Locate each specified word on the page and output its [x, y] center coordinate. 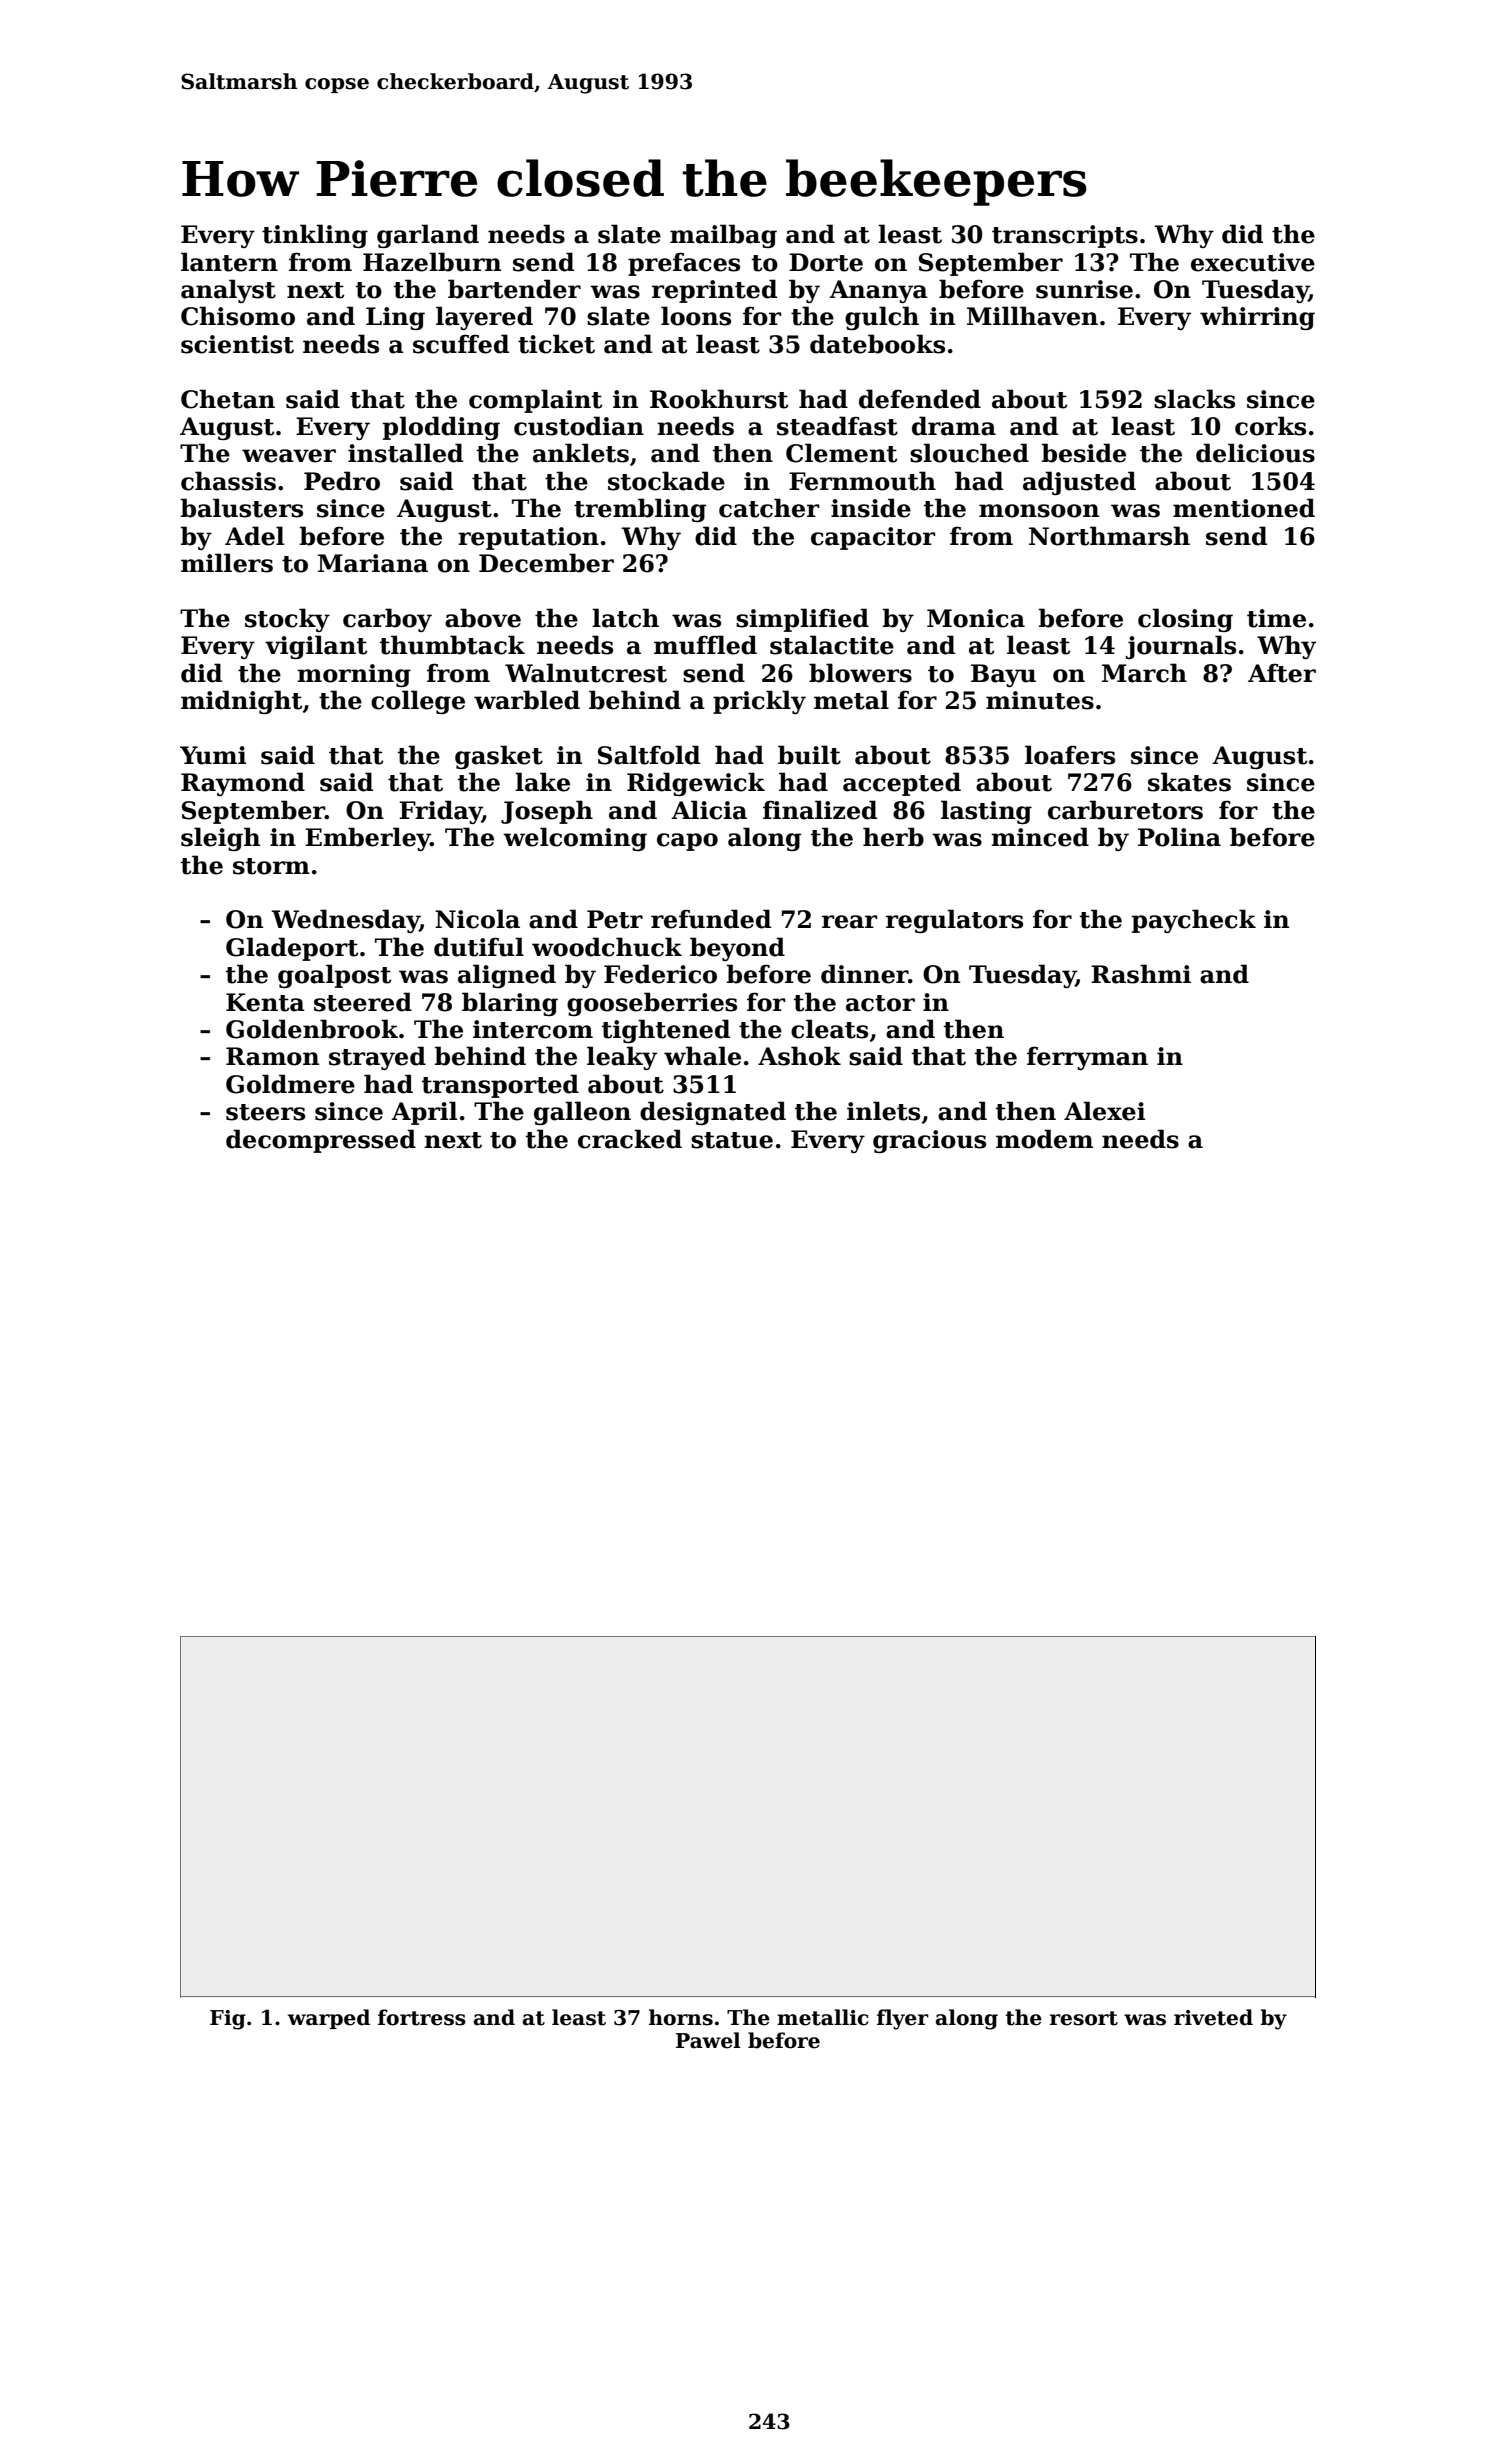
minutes [1040, 700]
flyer [903, 2019]
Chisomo [238, 316]
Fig [228, 2020]
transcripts [1065, 236]
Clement [841, 453]
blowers [860, 673]
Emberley [368, 839]
